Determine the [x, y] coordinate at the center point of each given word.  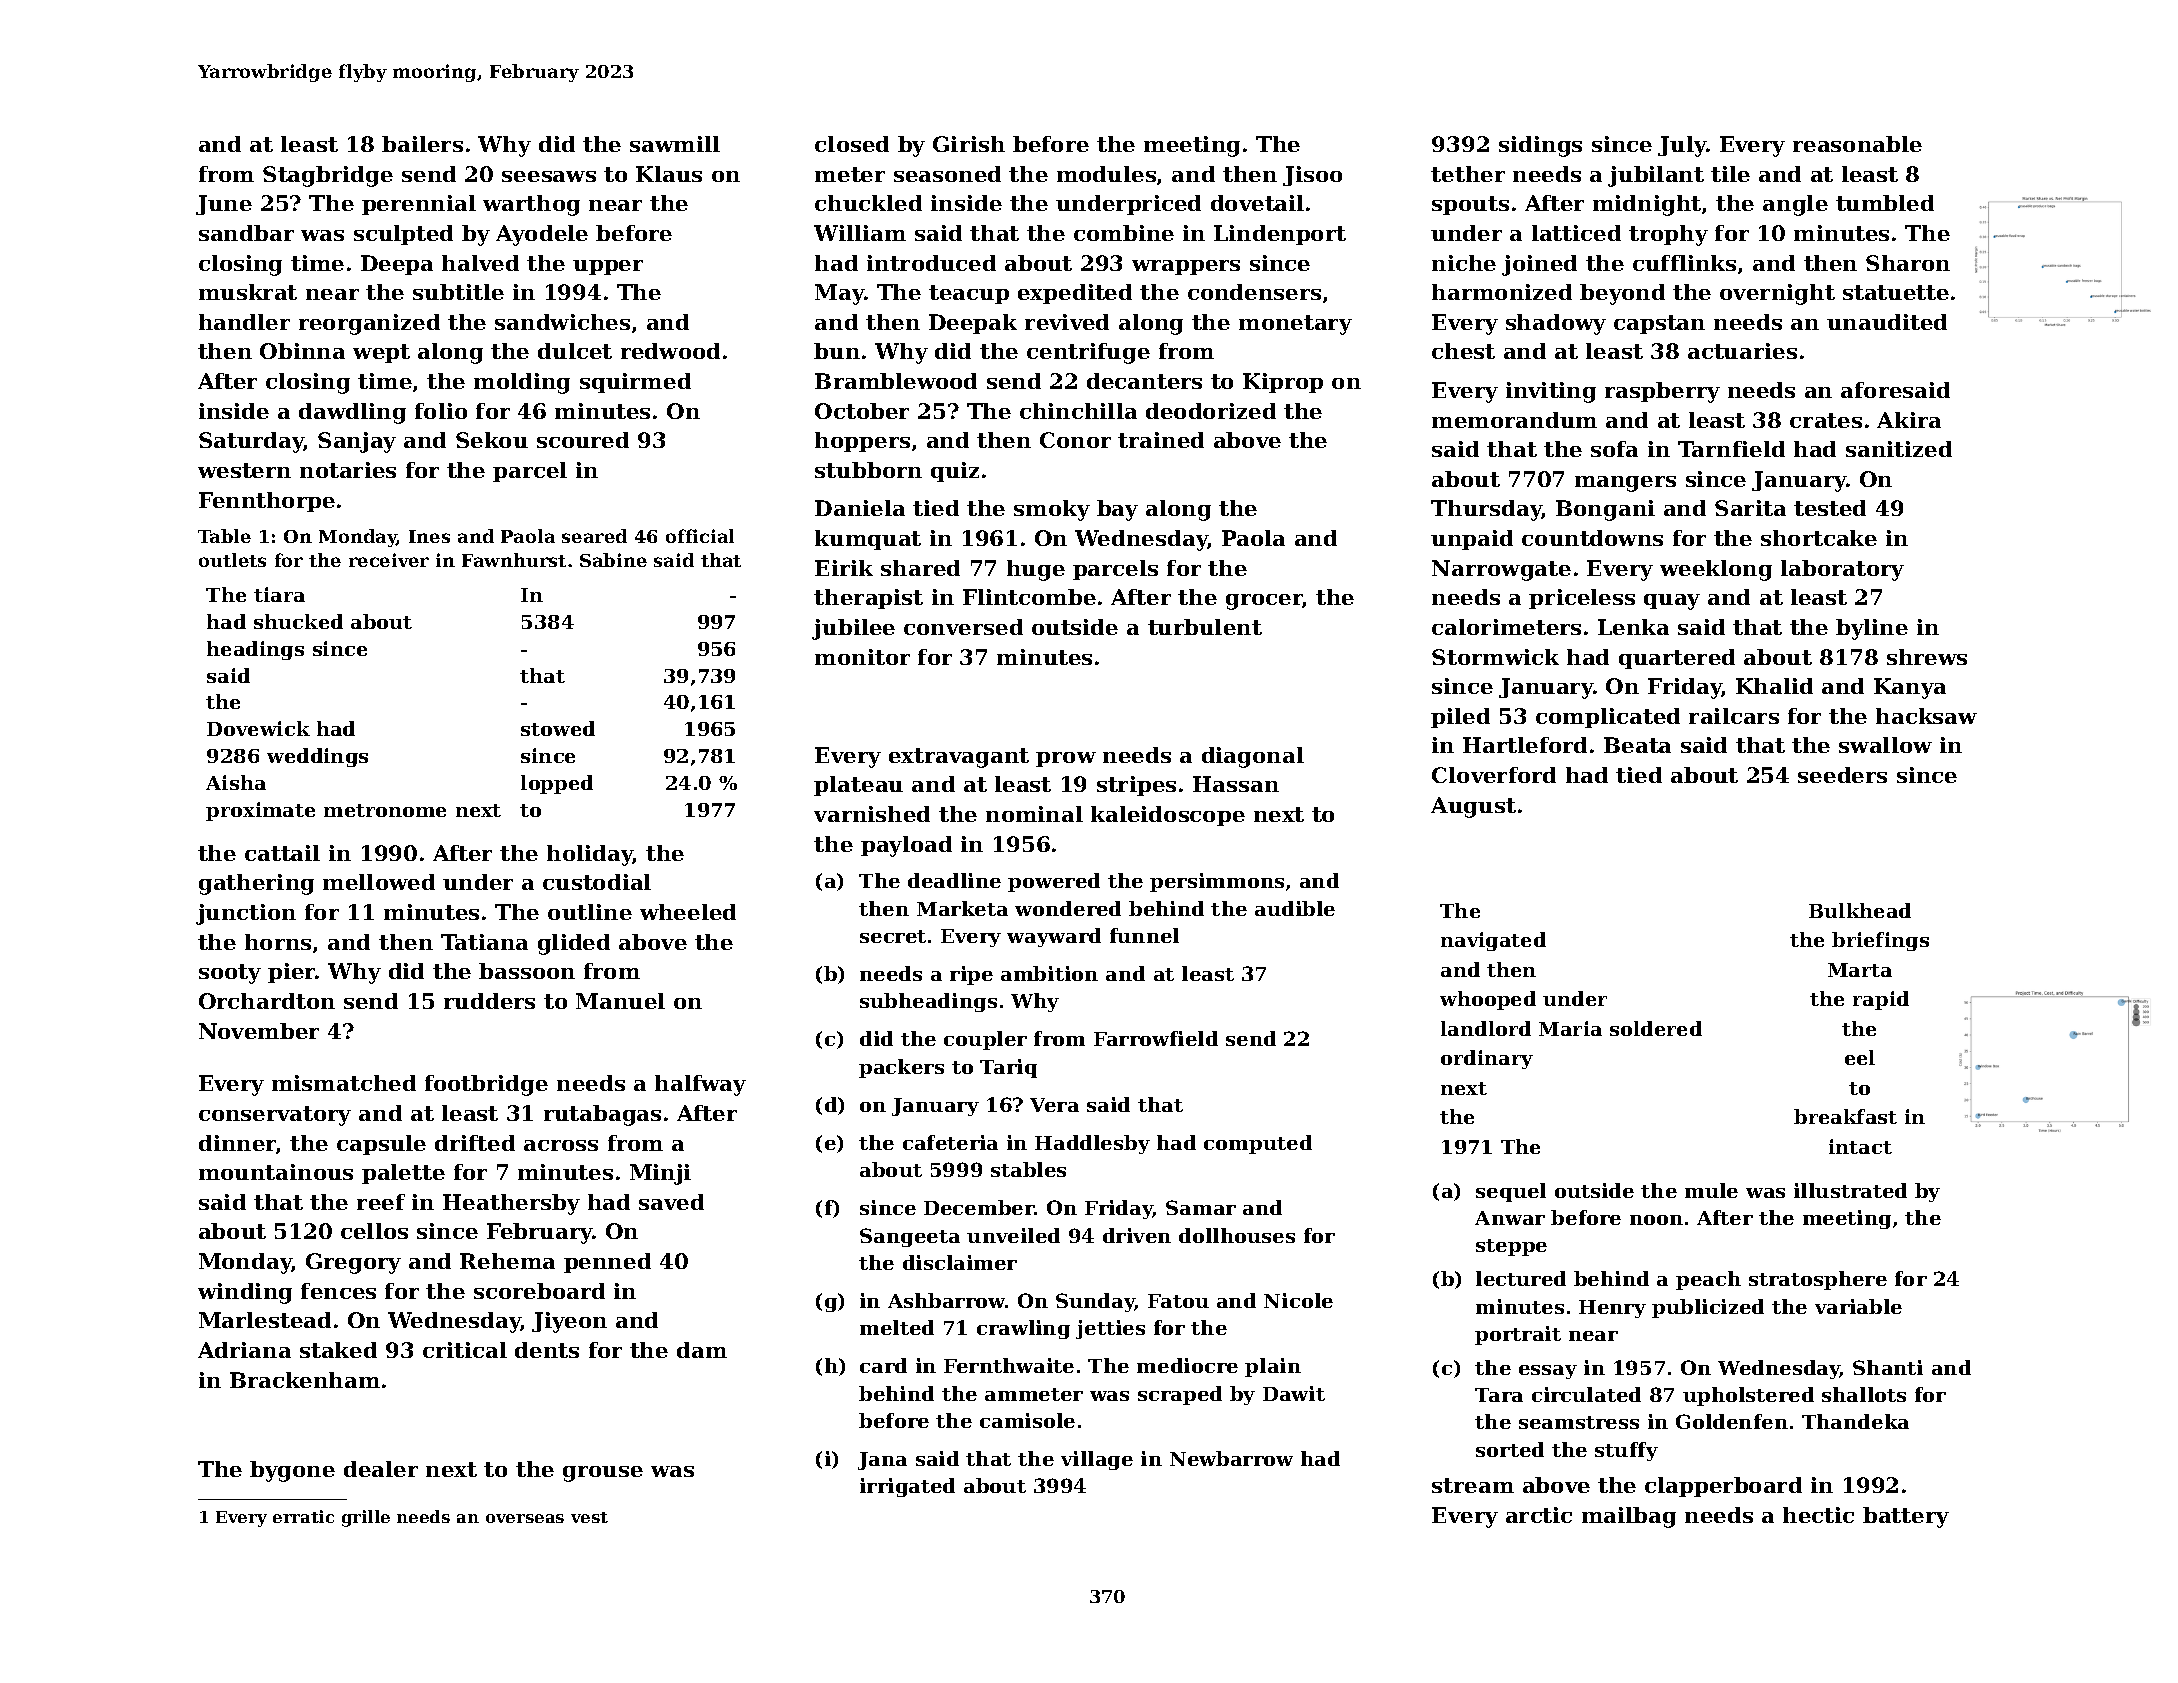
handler [244, 322]
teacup [969, 294]
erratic [303, 1516]
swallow [1885, 745]
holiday [590, 855]
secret [893, 936]
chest [1463, 351]
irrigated [907, 1487]
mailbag [1629, 1517]
